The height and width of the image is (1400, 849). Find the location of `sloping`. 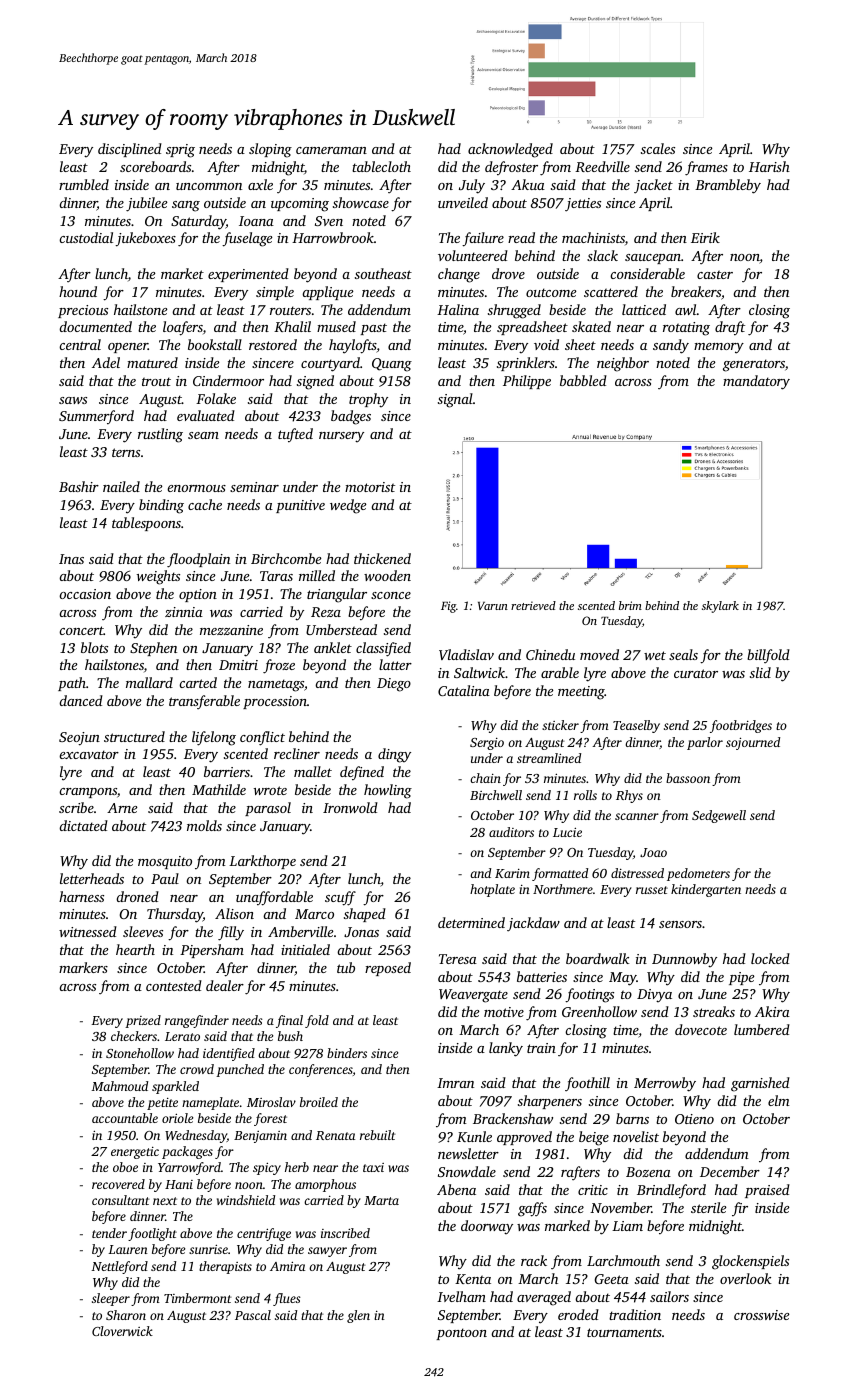

sloping is located at coordinates (270, 150).
